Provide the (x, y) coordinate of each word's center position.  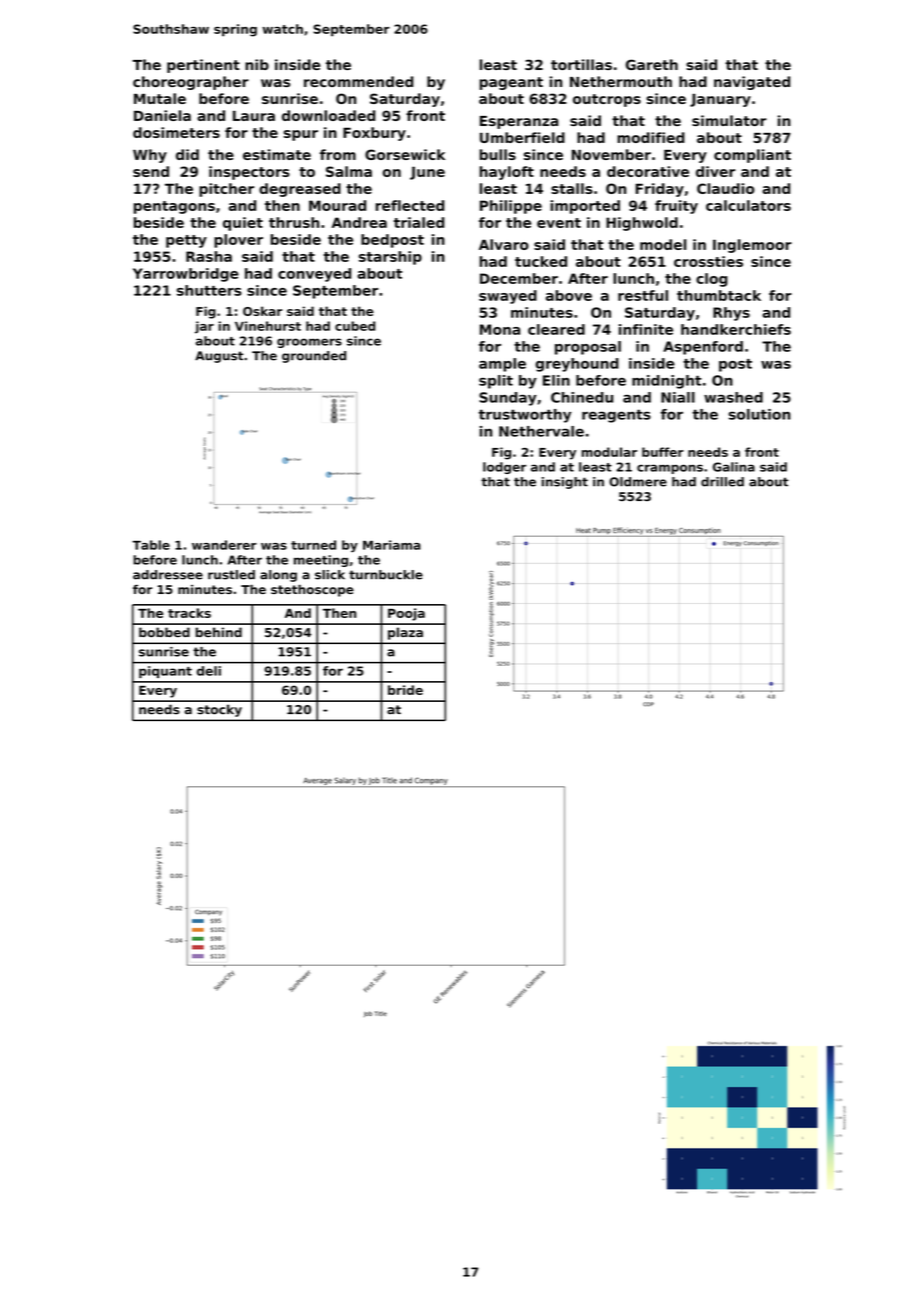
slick (330, 575)
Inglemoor (752, 246)
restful (643, 295)
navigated (752, 83)
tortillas (581, 64)
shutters (209, 290)
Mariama (392, 545)
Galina (734, 467)
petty (186, 241)
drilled (722, 482)
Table (151, 545)
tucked (541, 261)
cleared (556, 329)
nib (257, 64)
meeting (321, 561)
